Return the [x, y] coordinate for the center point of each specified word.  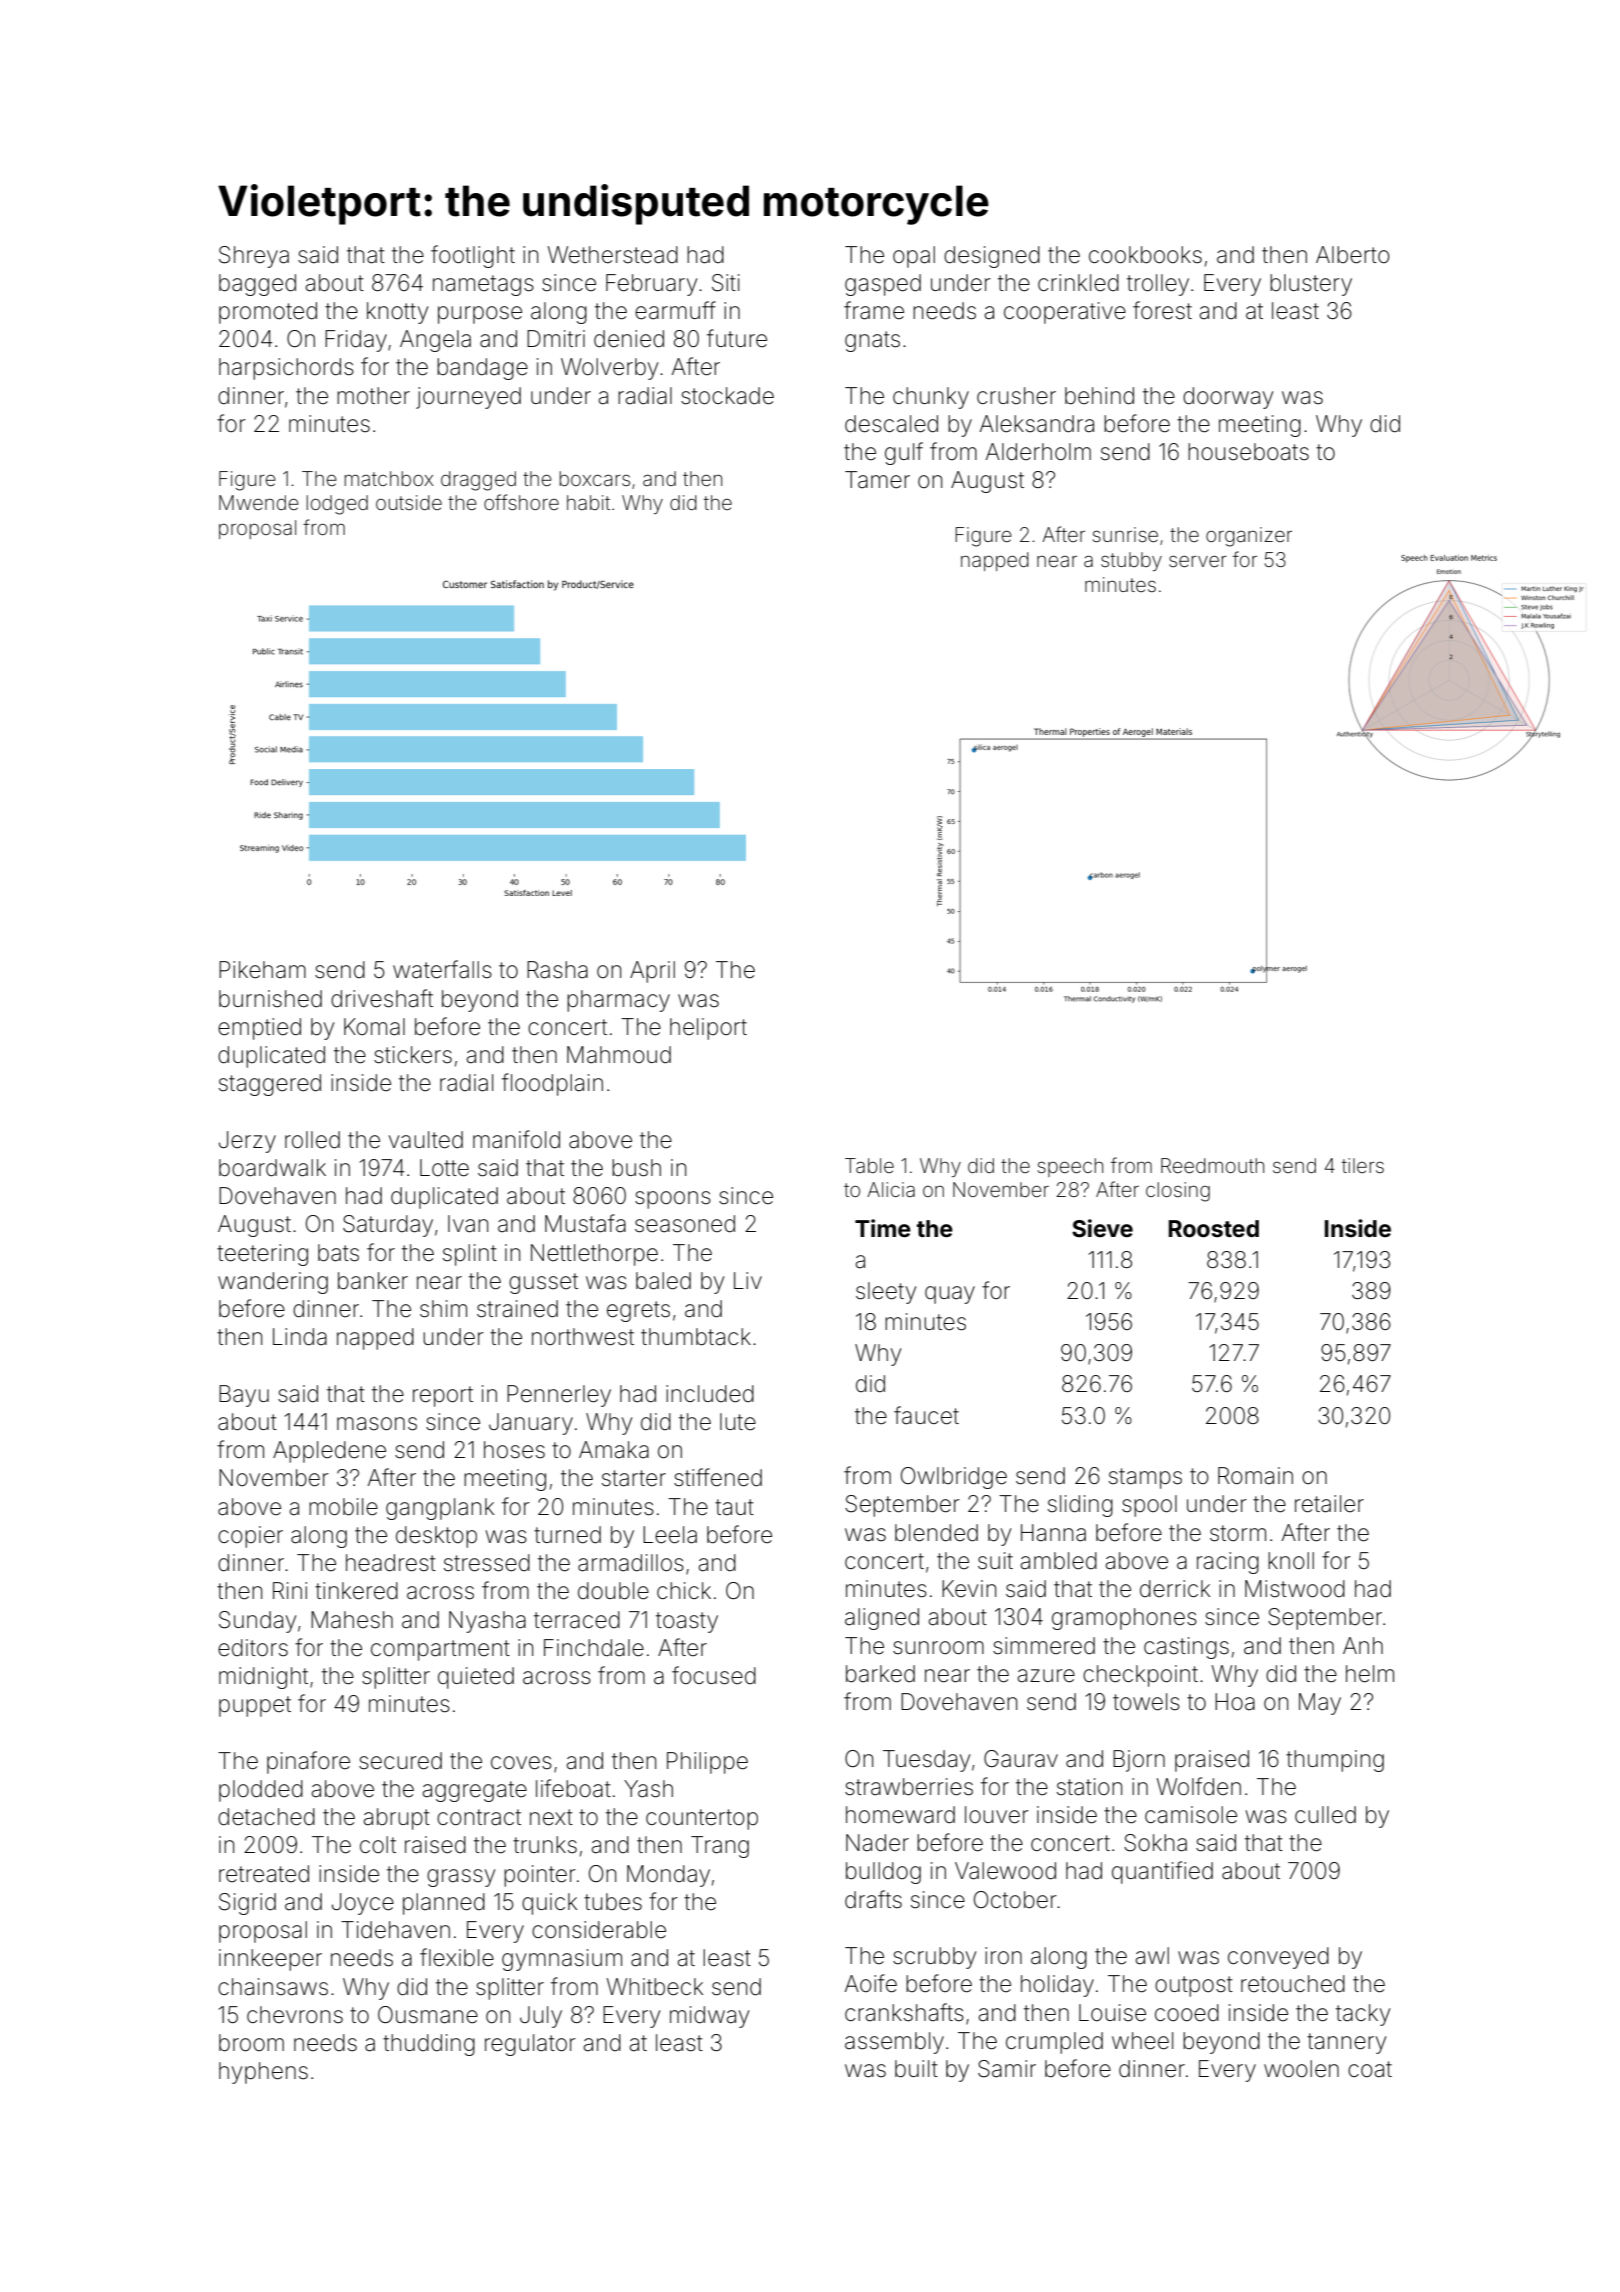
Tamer [877, 480]
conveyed [1278, 1958]
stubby [1131, 561]
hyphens [263, 2073]
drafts [873, 1899]
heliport [708, 1029]
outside [409, 502]
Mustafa [585, 1223]
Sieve [1102, 1228]
